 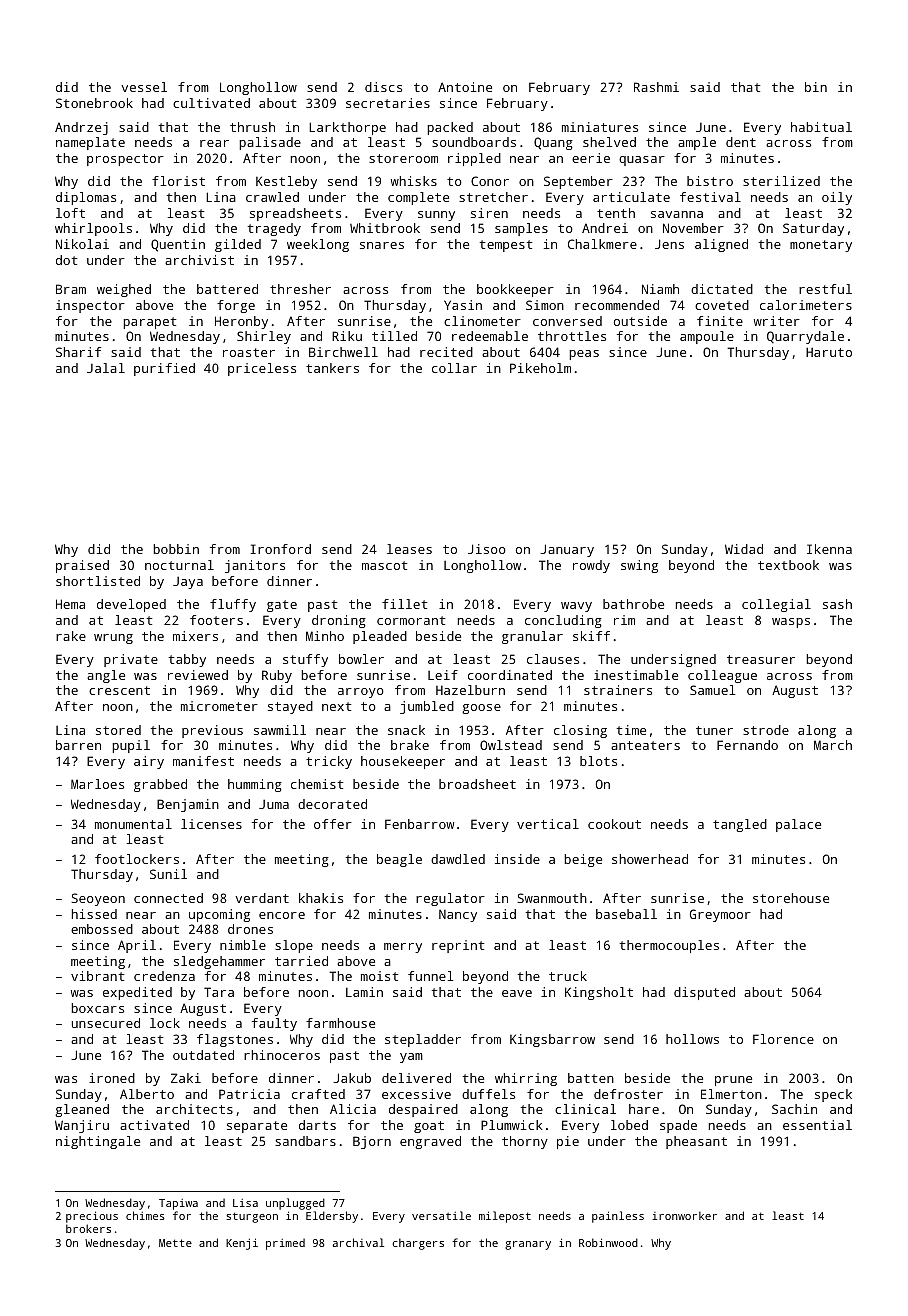 What do you see at coordinates (164, 369) in the screenshot?
I see `purified` at bounding box center [164, 369].
